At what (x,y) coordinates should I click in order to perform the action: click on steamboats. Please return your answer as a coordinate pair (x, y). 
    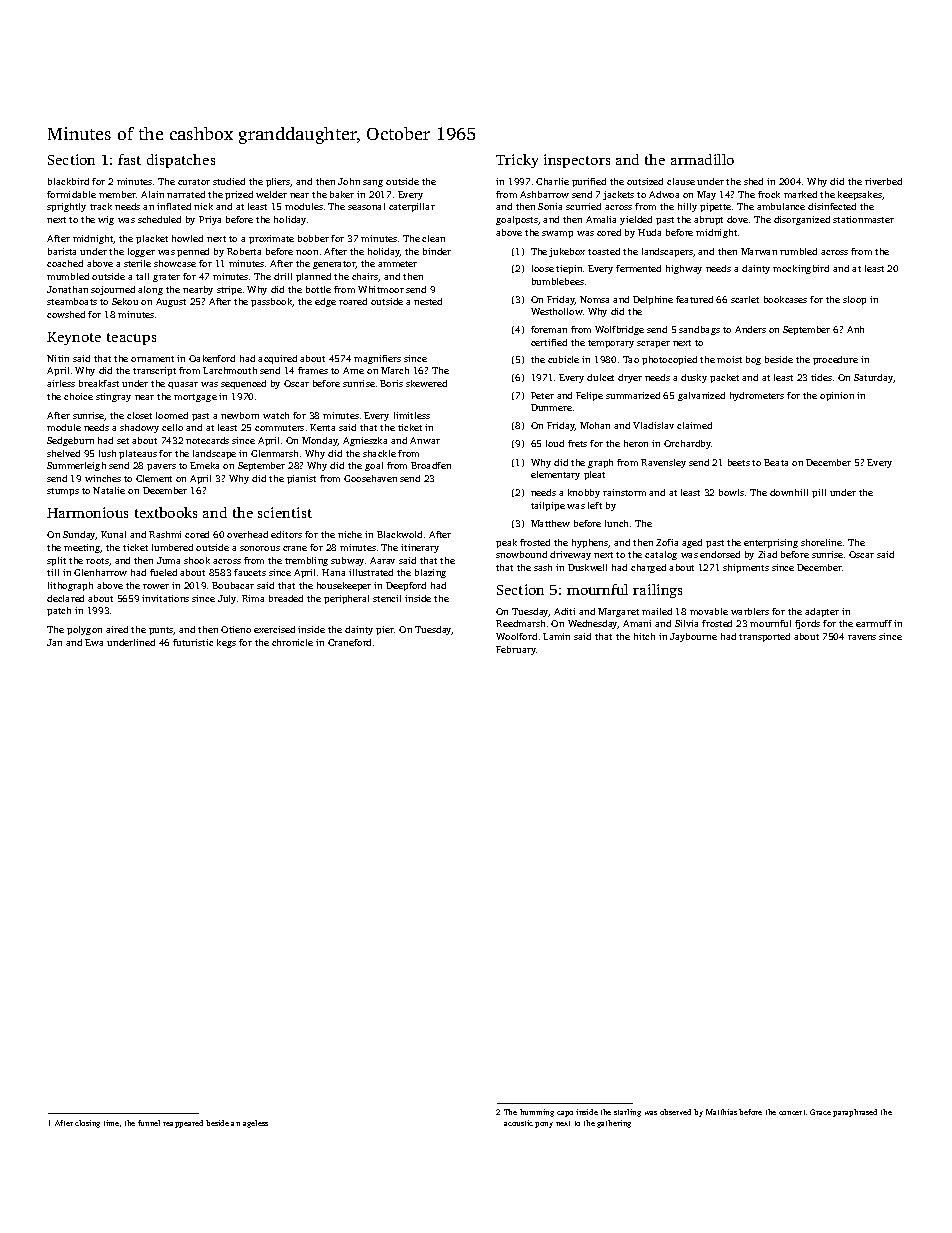
    Looking at the image, I should click on (72, 301).
